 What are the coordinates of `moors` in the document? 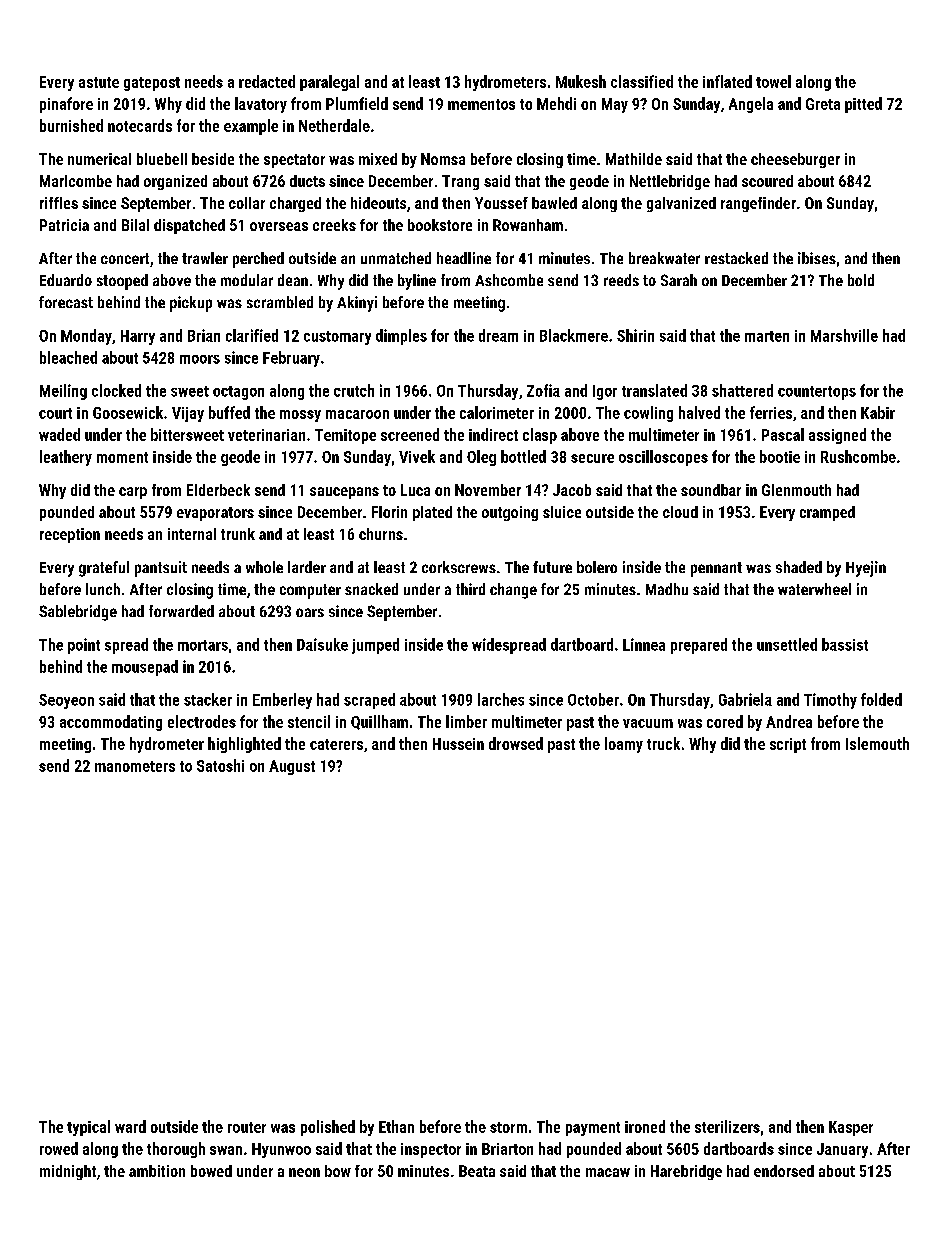 It's located at (200, 359).
